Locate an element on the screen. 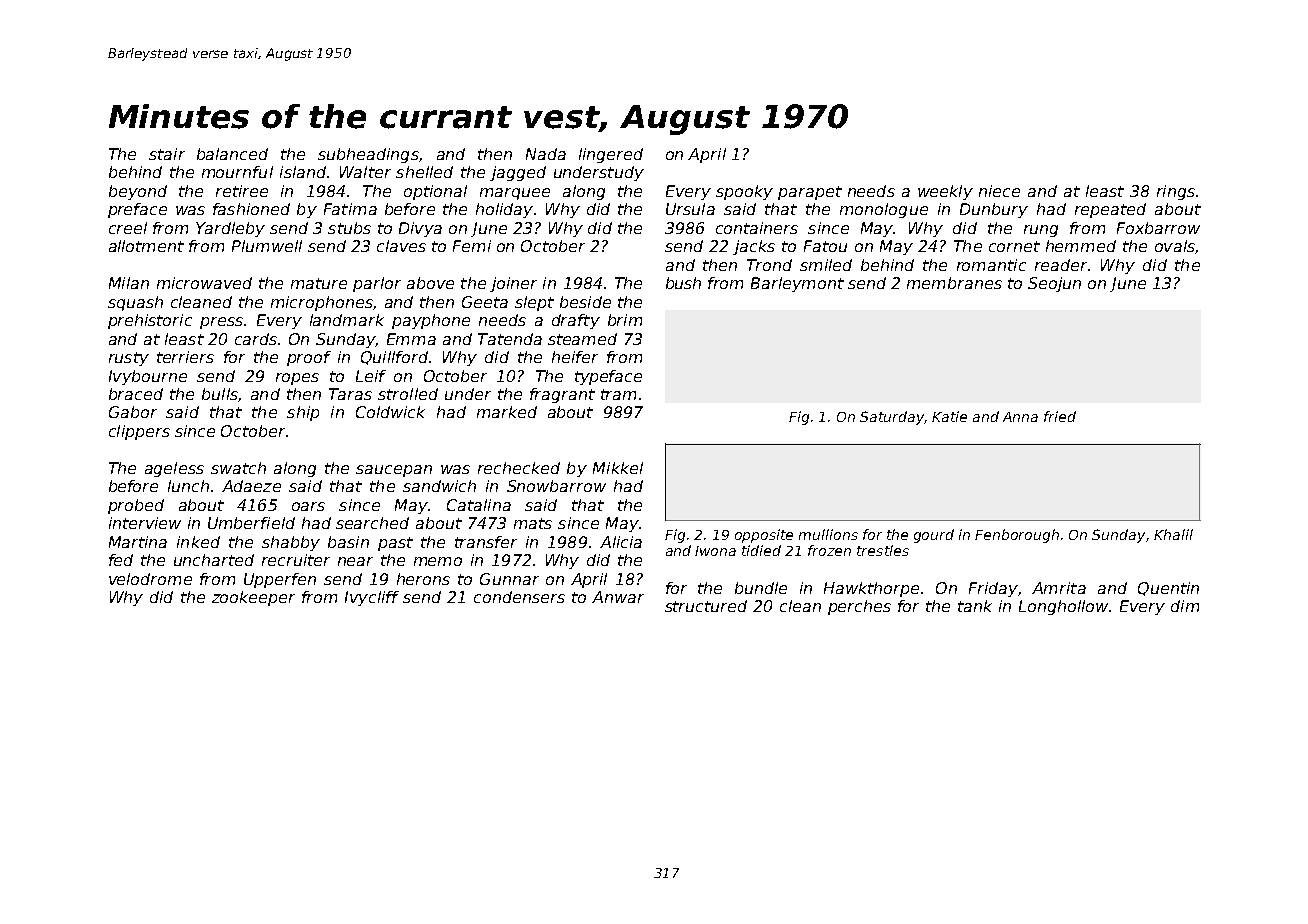  zookeeper is located at coordinates (253, 598).
